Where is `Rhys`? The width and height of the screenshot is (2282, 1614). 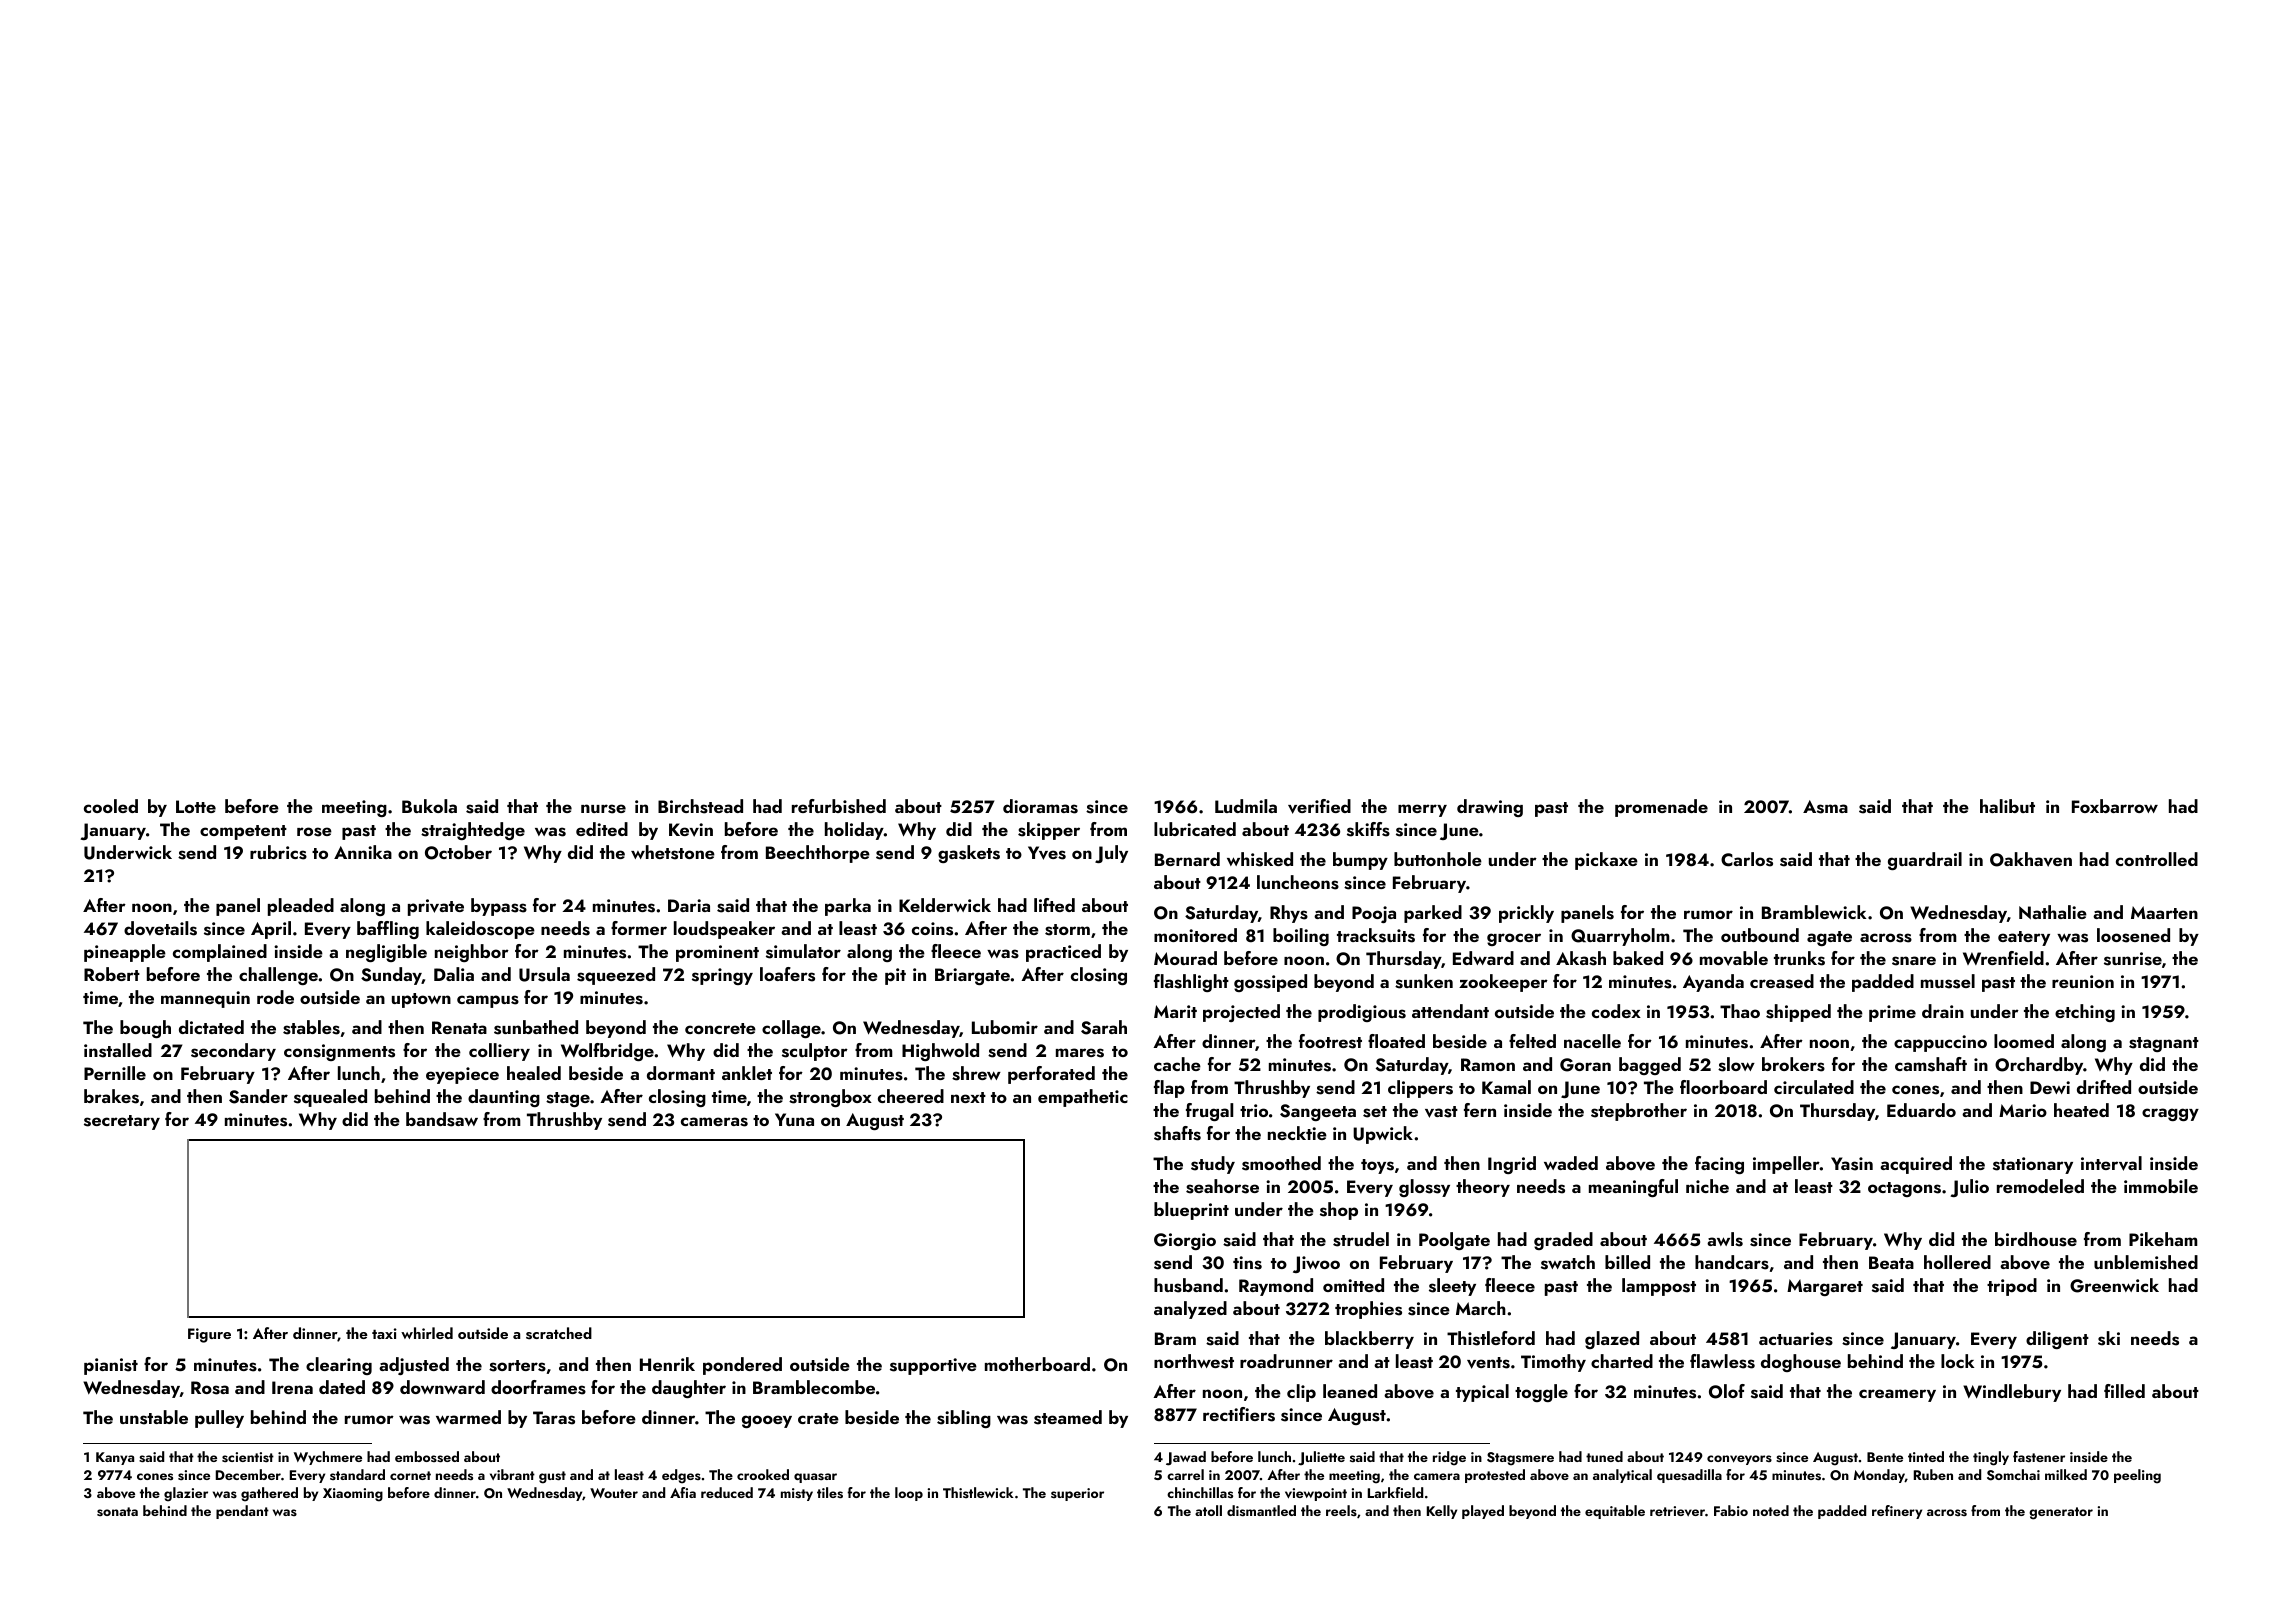 Rhys is located at coordinates (1289, 914).
